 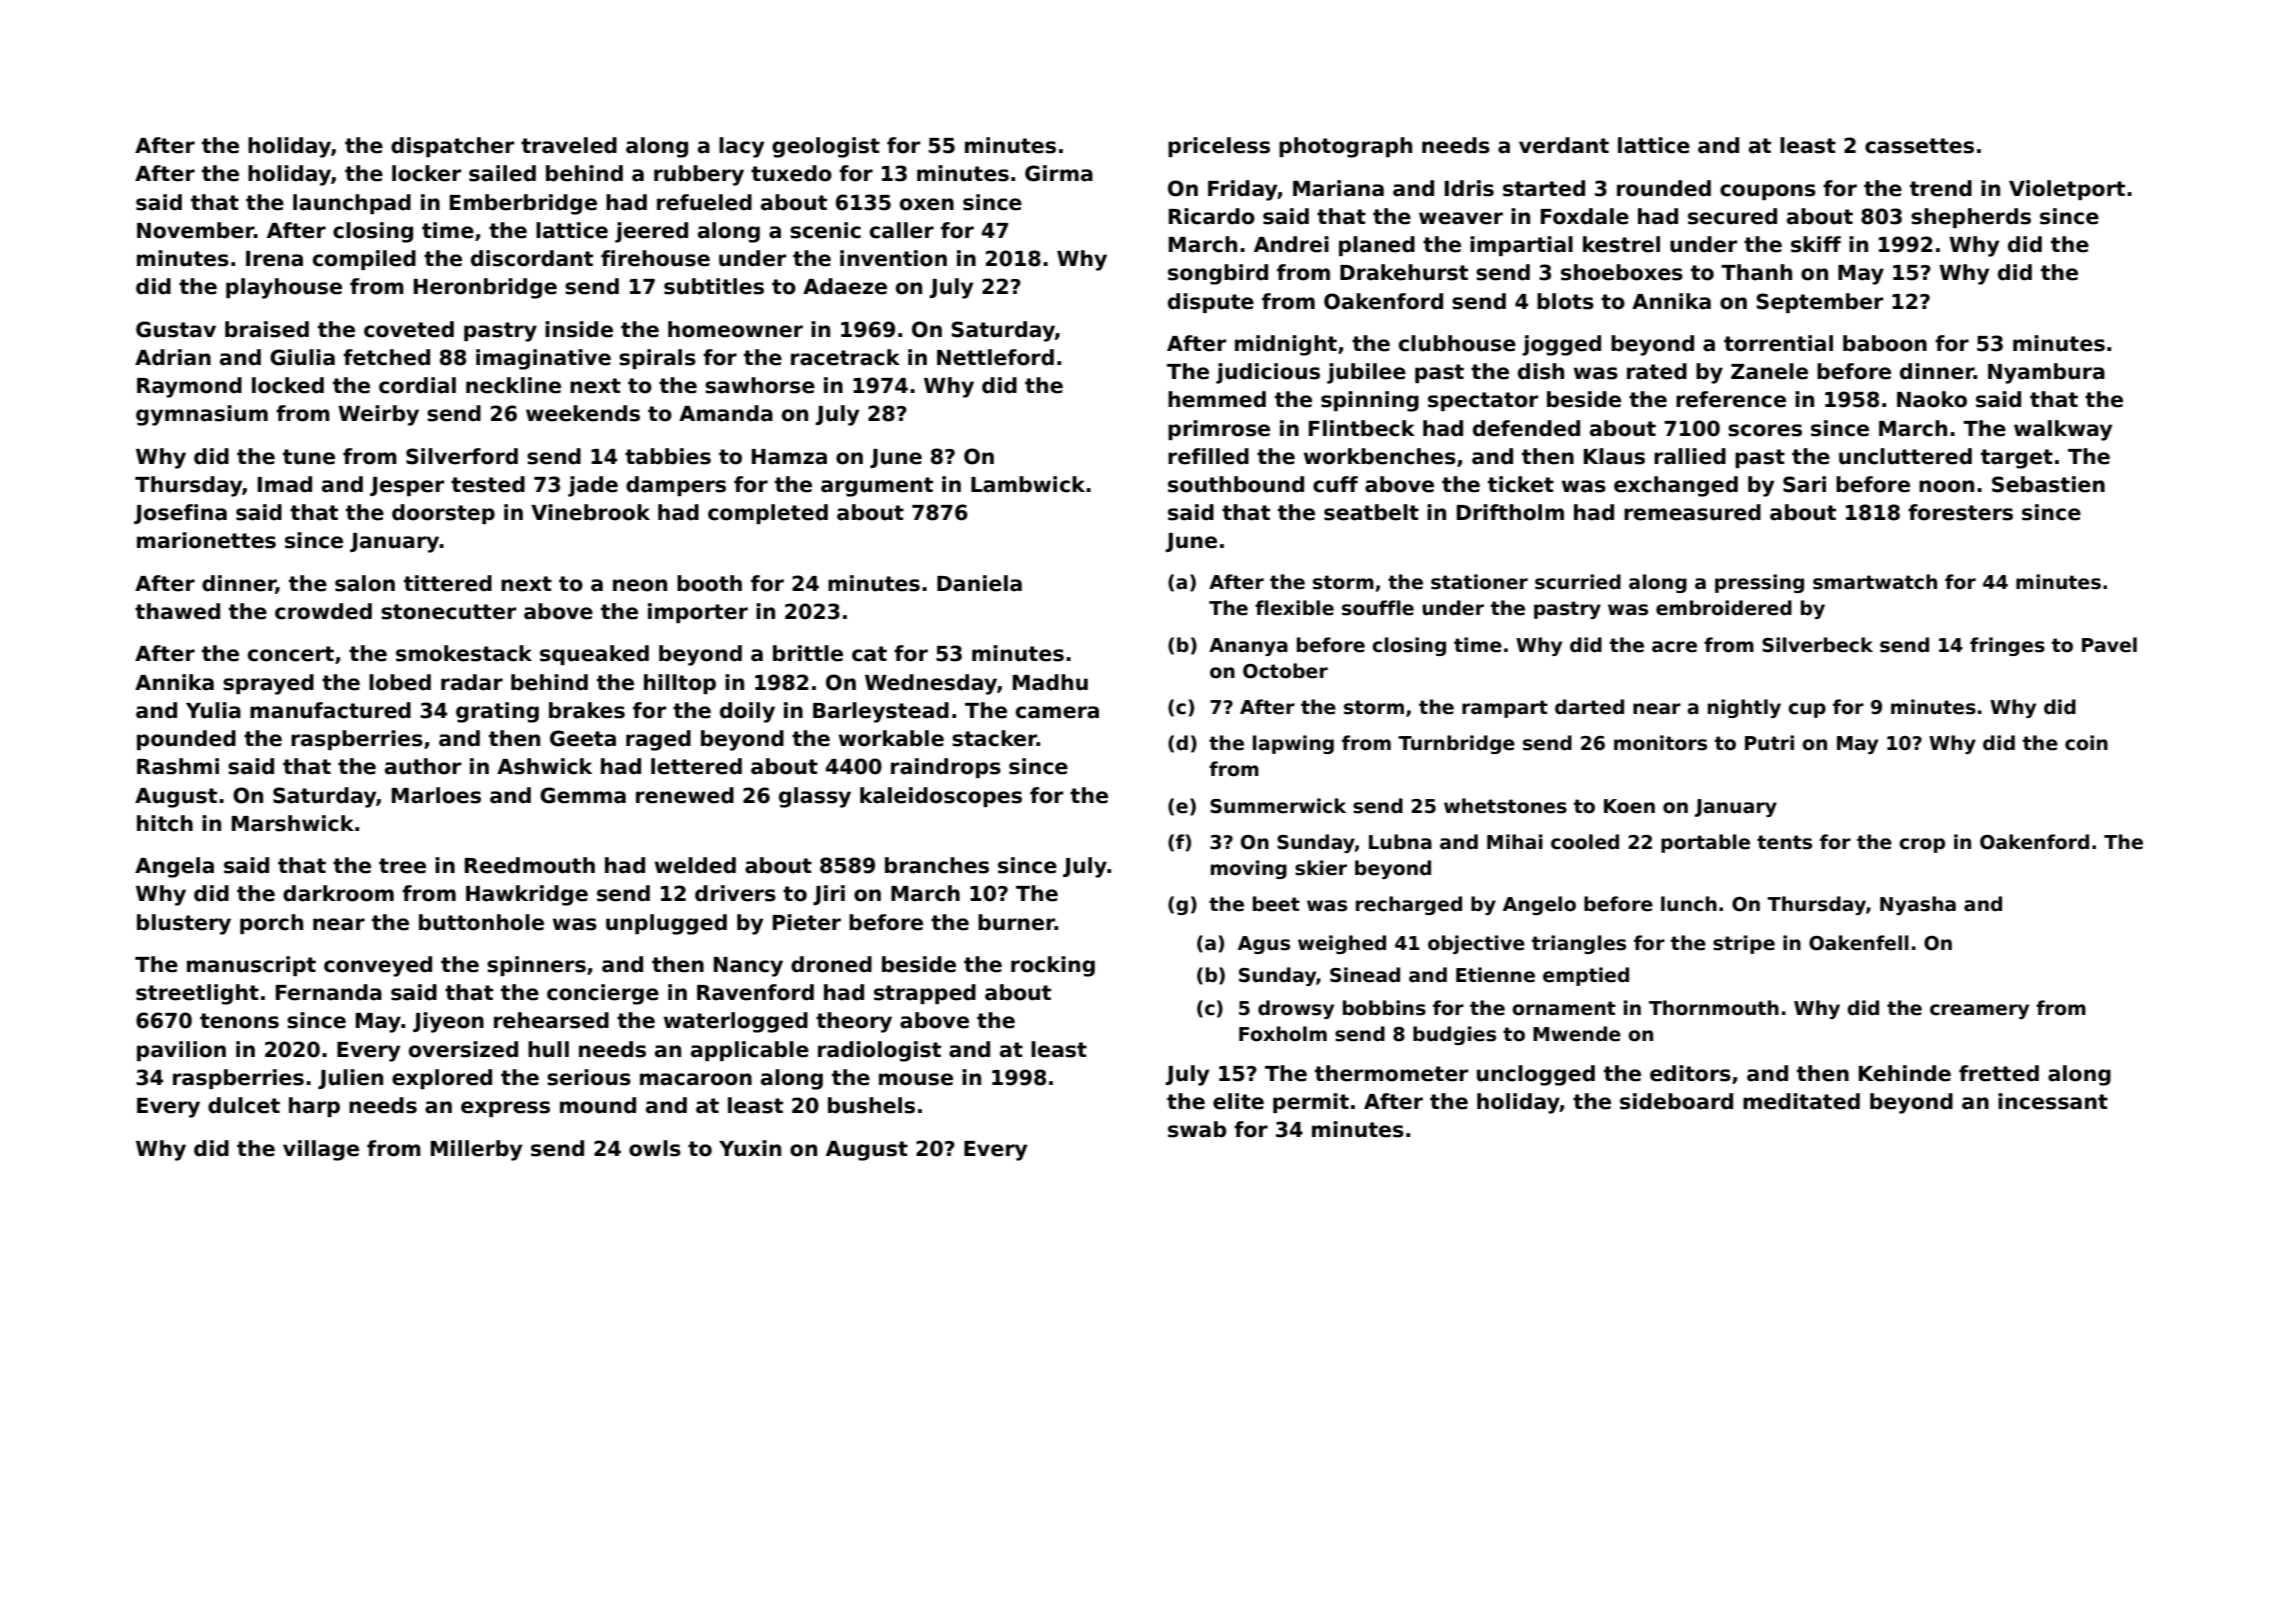 What do you see at coordinates (2017, 459) in the screenshot?
I see `target` at bounding box center [2017, 459].
